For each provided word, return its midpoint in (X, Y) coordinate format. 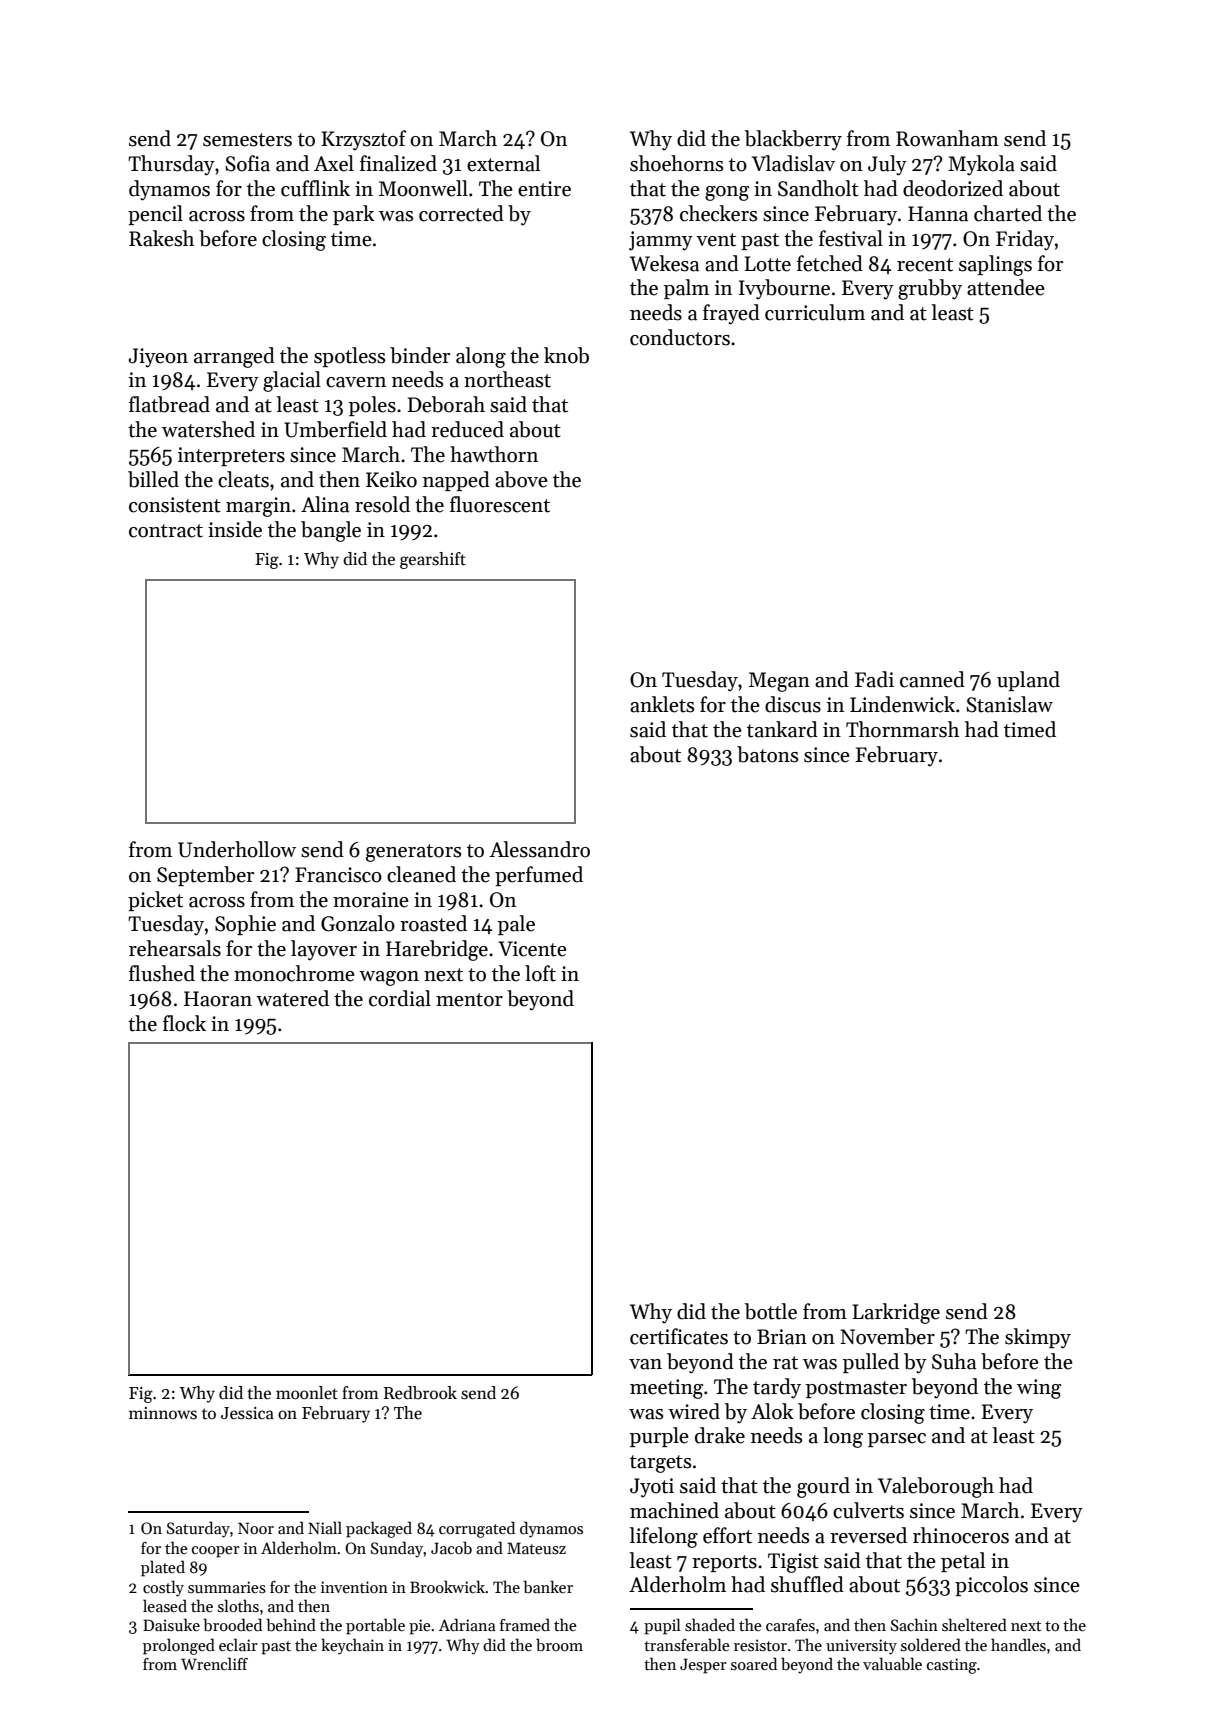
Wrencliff (214, 1663)
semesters (247, 140)
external (503, 163)
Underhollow (237, 849)
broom (559, 1644)
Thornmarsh (902, 729)
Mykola (981, 165)
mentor (469, 1000)
